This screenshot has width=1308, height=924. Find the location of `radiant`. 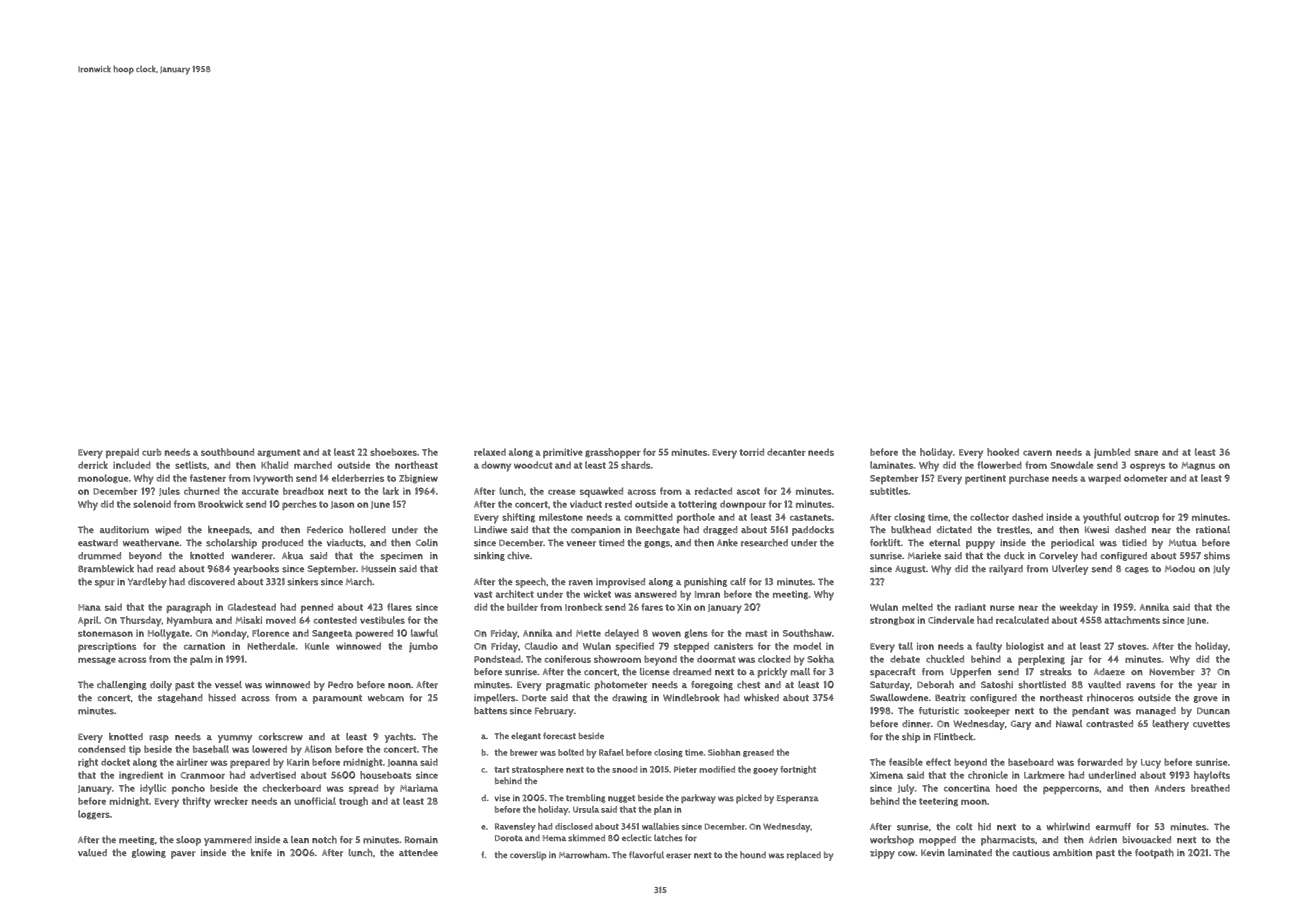

radiant is located at coordinates (970, 607).
